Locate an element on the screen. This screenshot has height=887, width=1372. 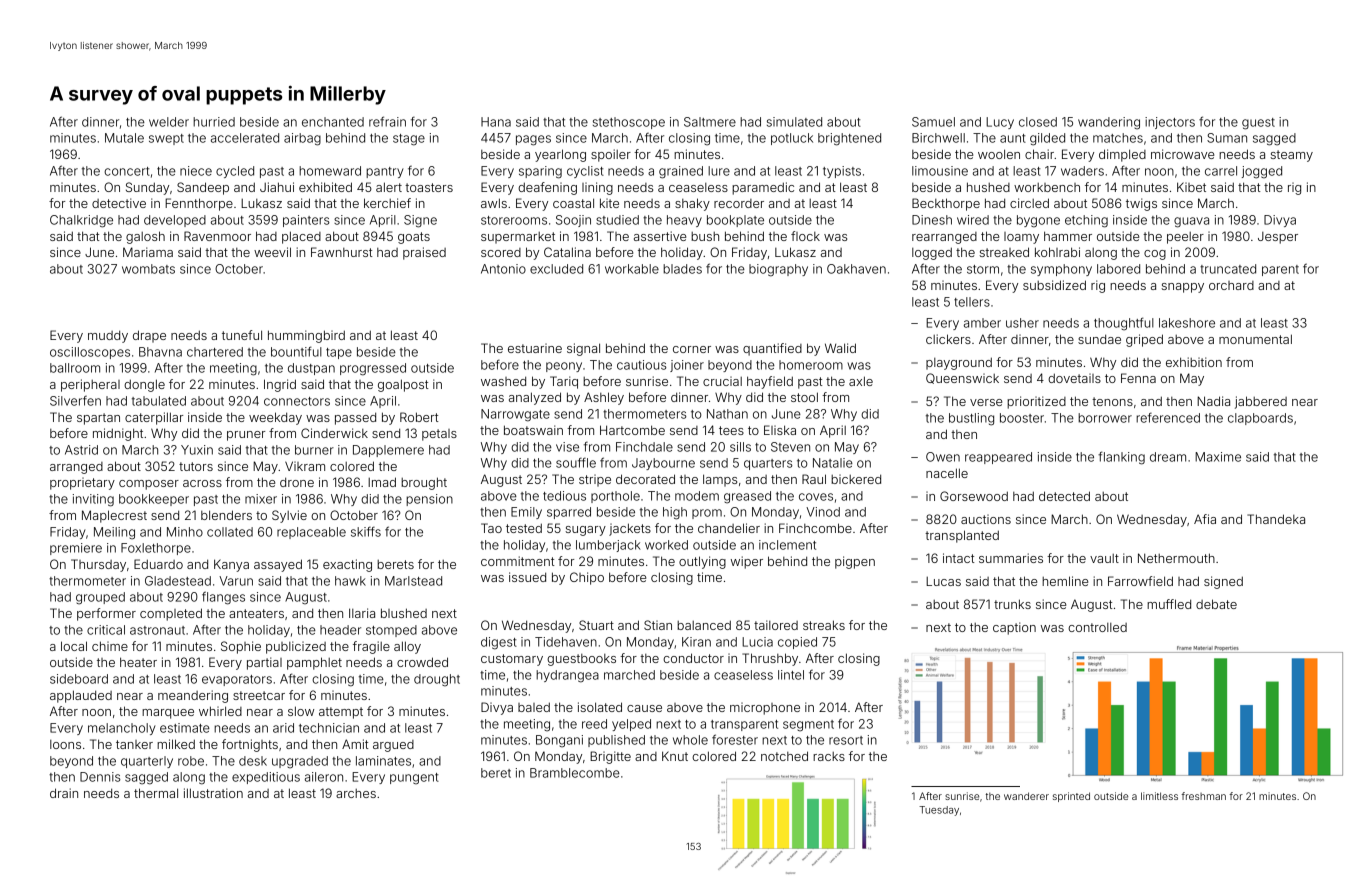
hurried is located at coordinates (214, 122).
